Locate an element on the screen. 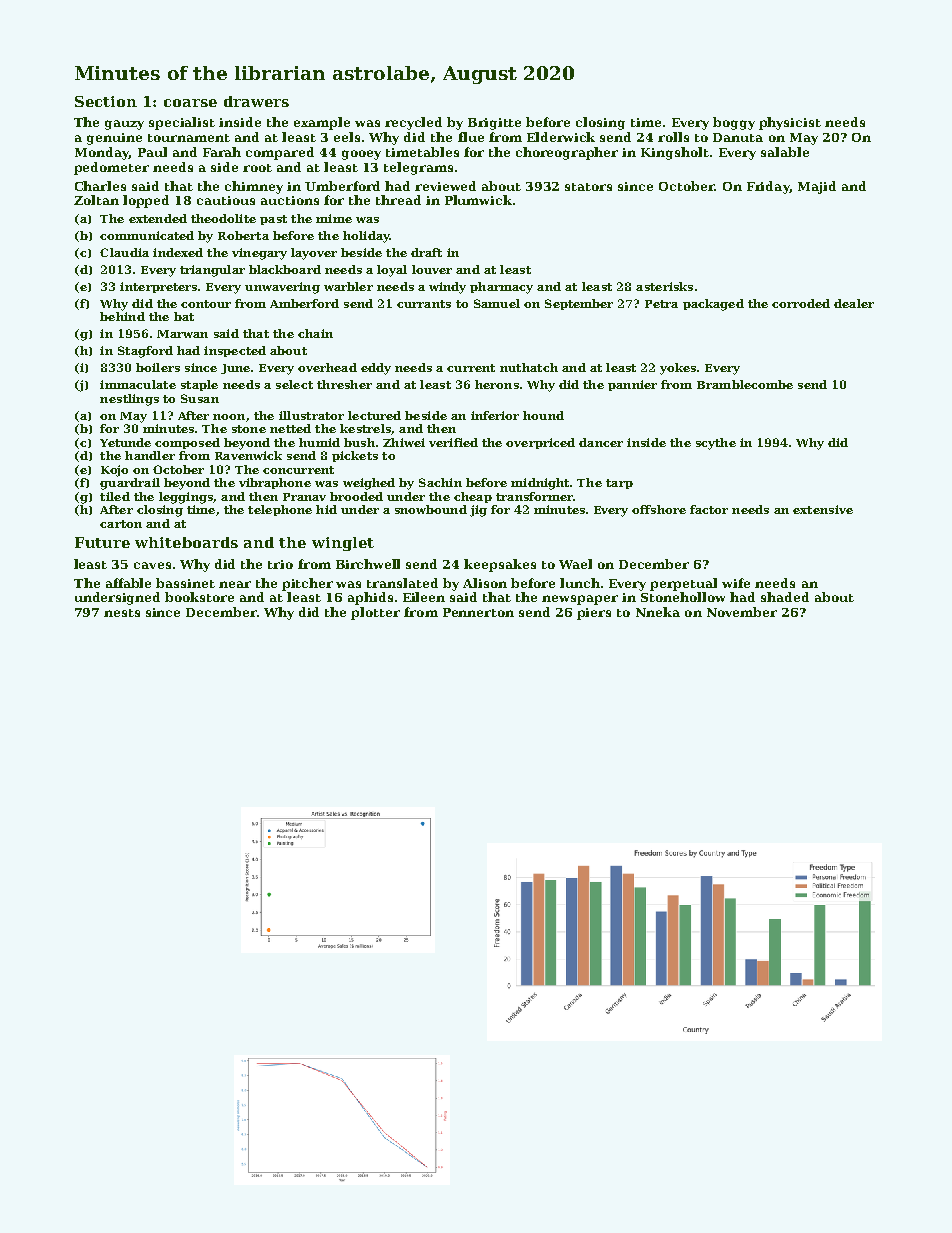 This screenshot has height=1233, width=952. pharmacy is located at coordinates (501, 288).
